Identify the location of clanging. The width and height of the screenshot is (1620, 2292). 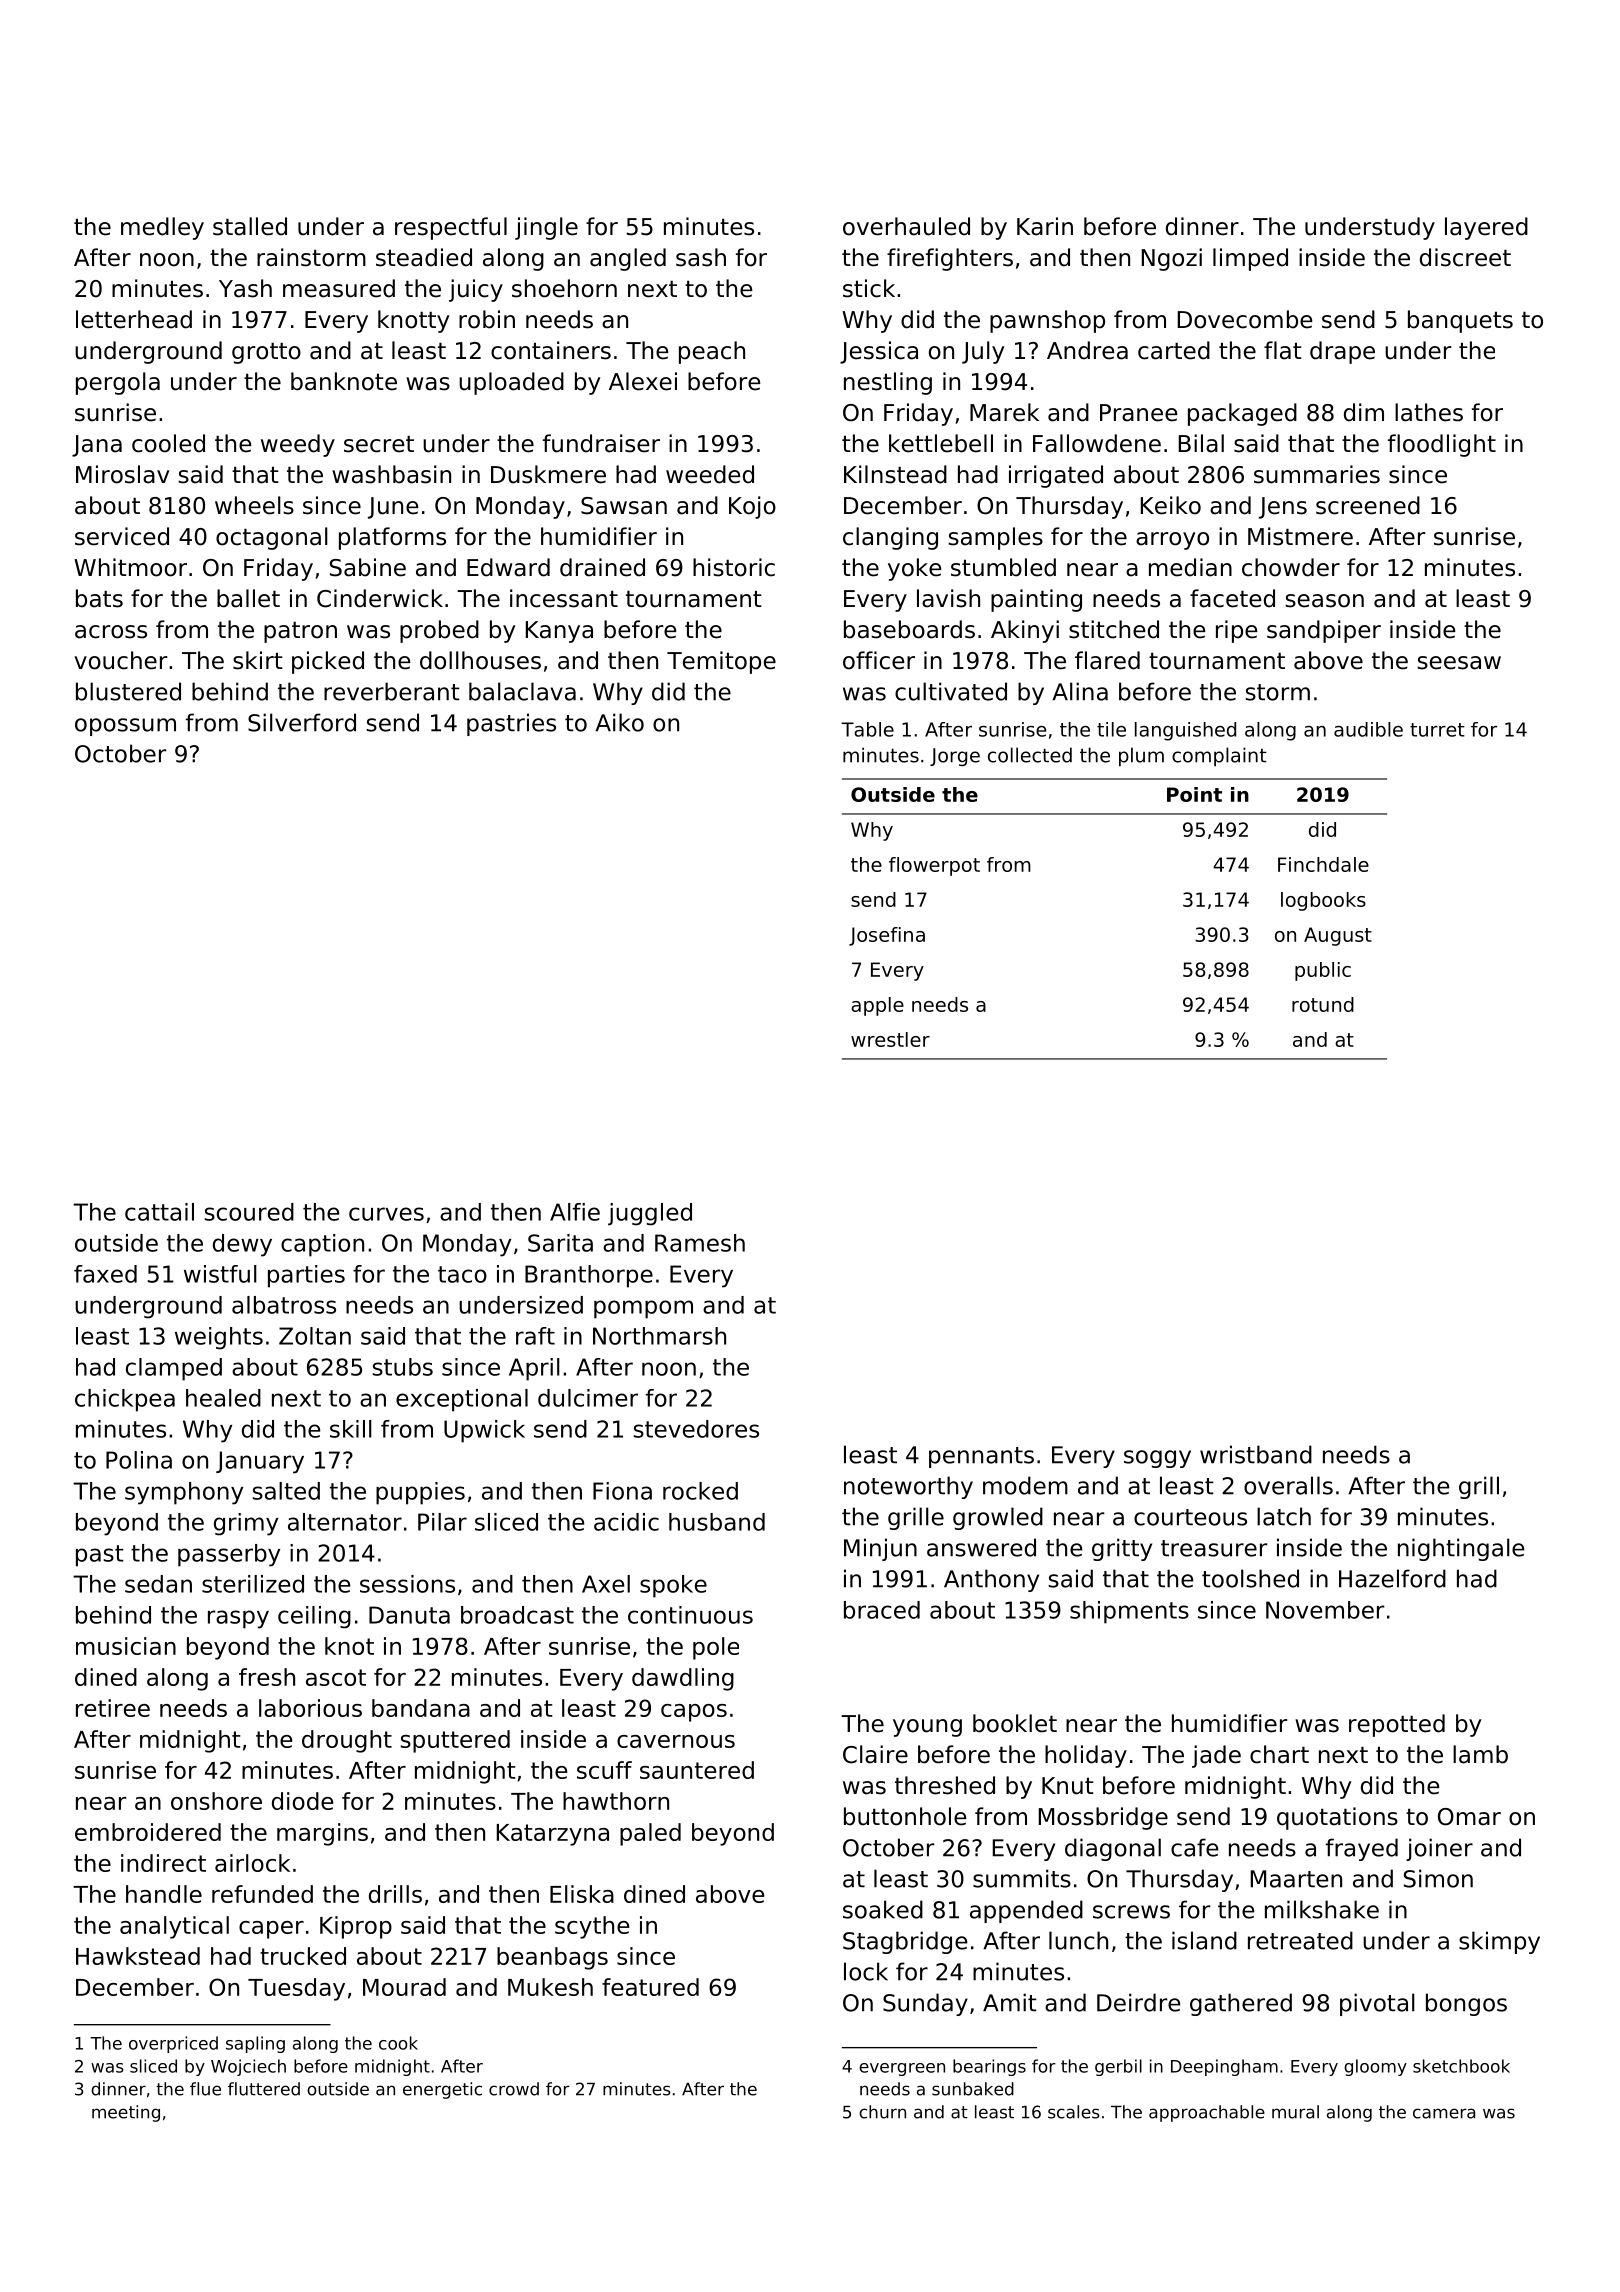
(890, 538).
